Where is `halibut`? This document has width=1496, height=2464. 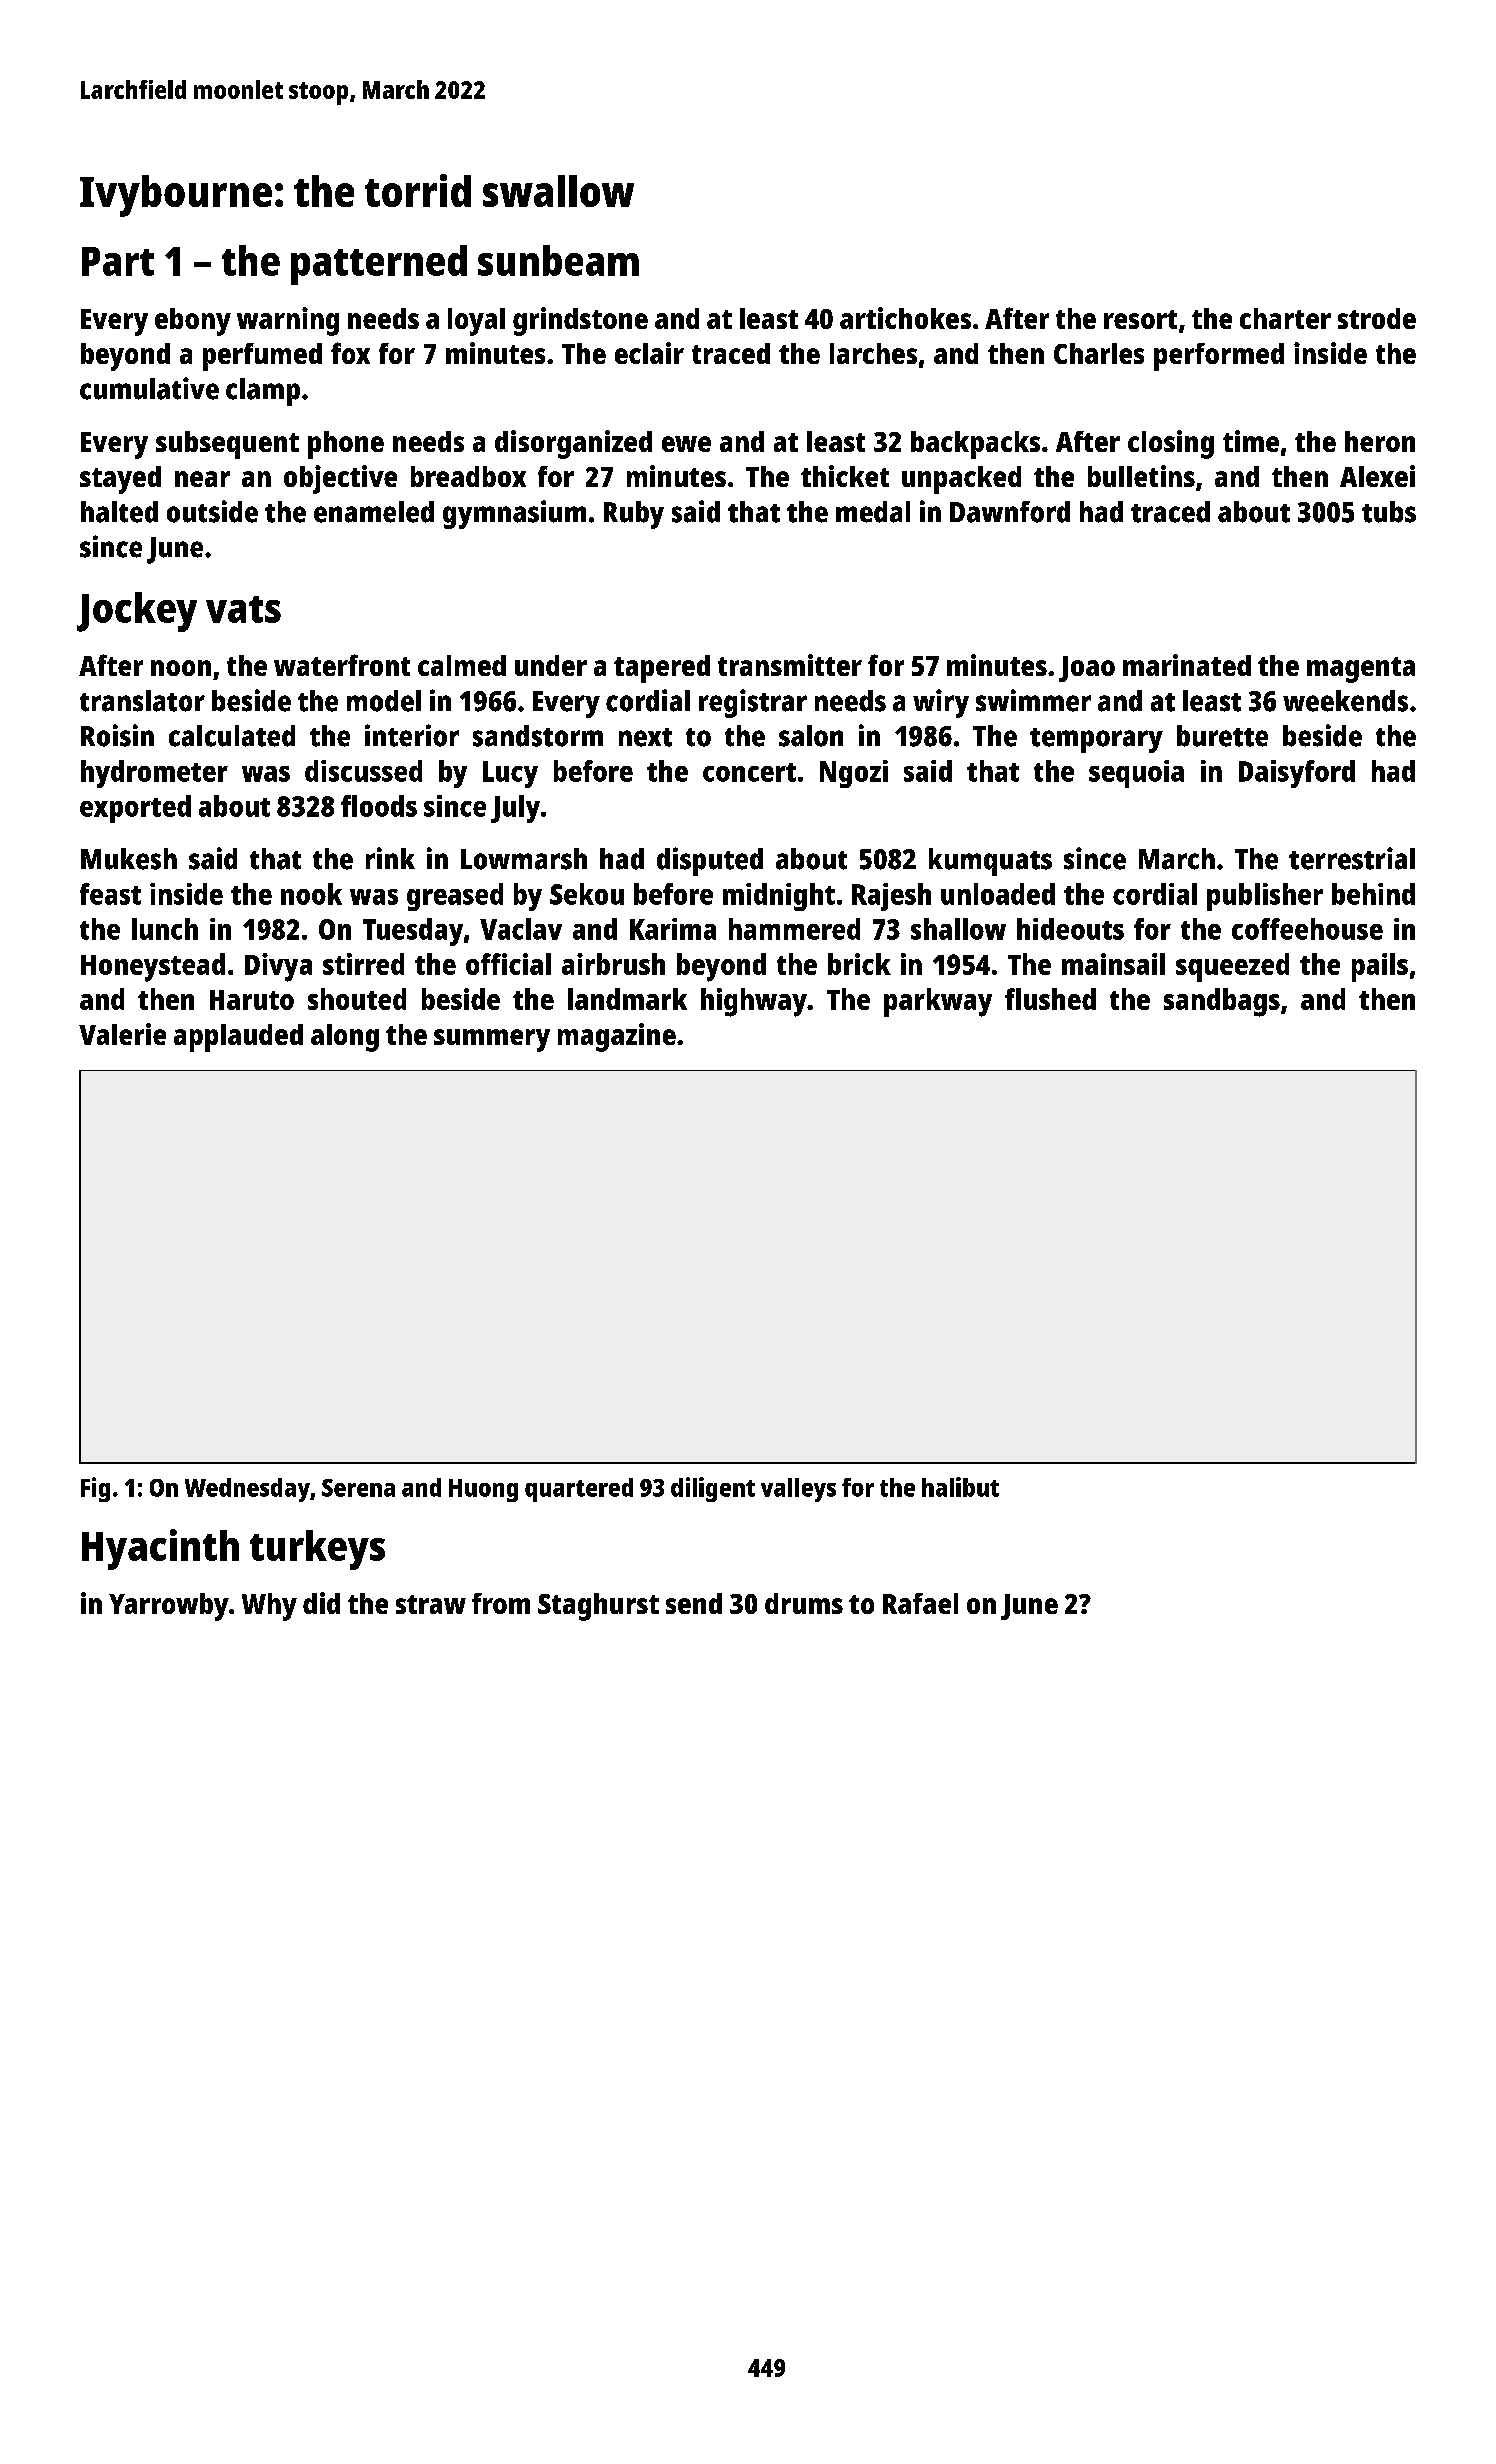
halibut is located at coordinates (960, 1487).
